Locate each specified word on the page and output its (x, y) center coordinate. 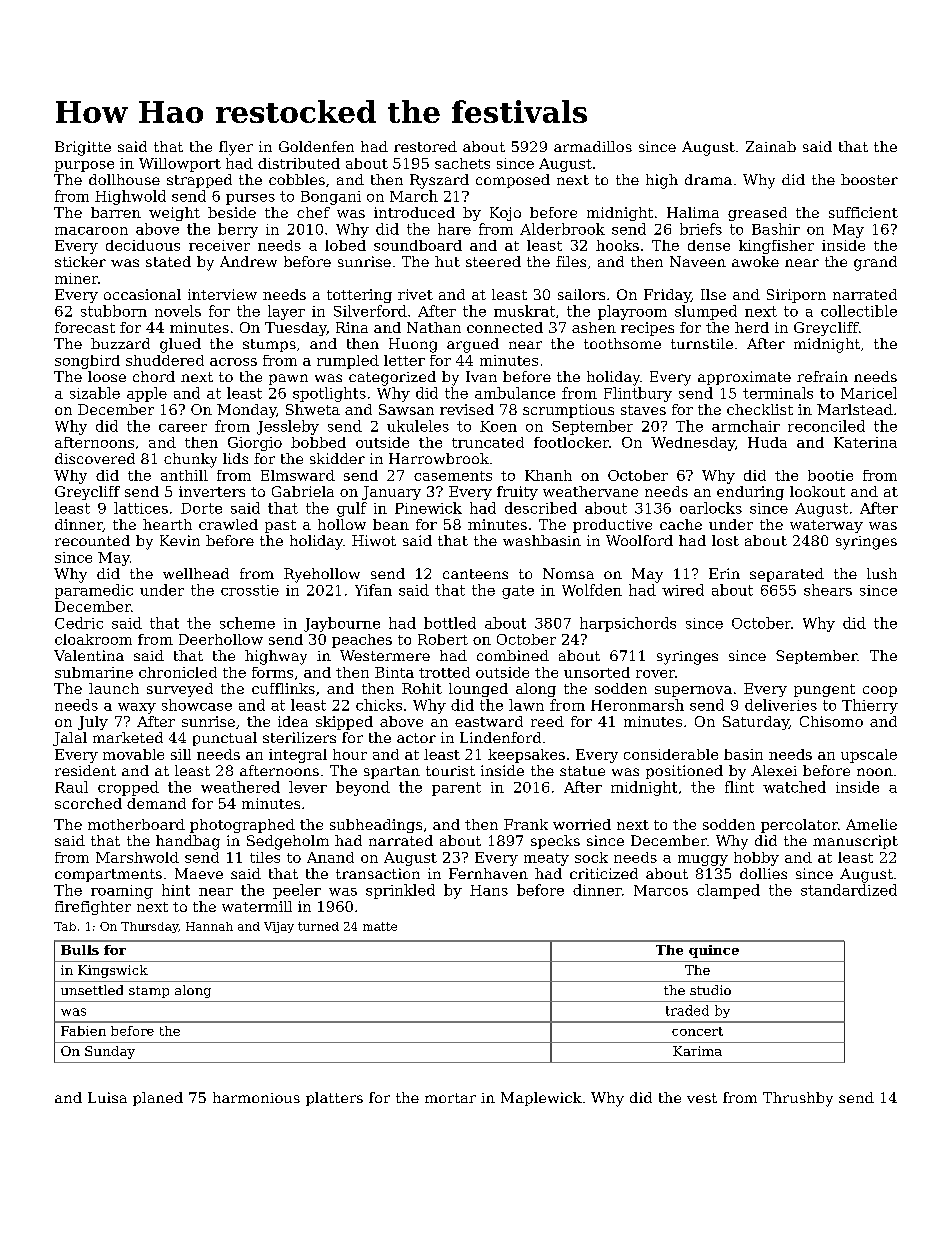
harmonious (256, 1097)
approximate (744, 378)
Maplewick (541, 1099)
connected (505, 327)
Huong (413, 345)
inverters (212, 491)
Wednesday (693, 444)
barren (116, 212)
